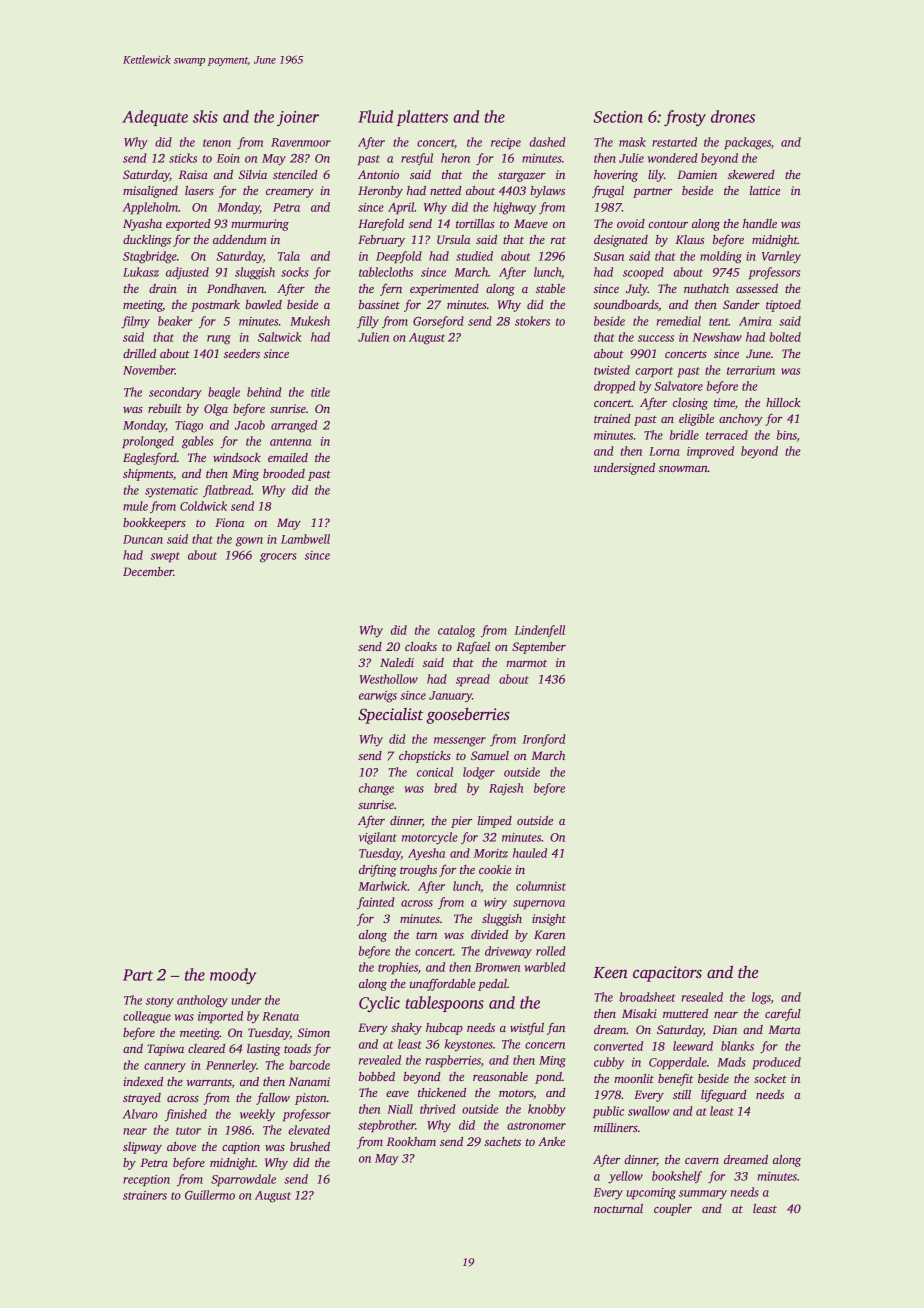 The image size is (924, 1308). I want to click on bins, so click(787, 435).
